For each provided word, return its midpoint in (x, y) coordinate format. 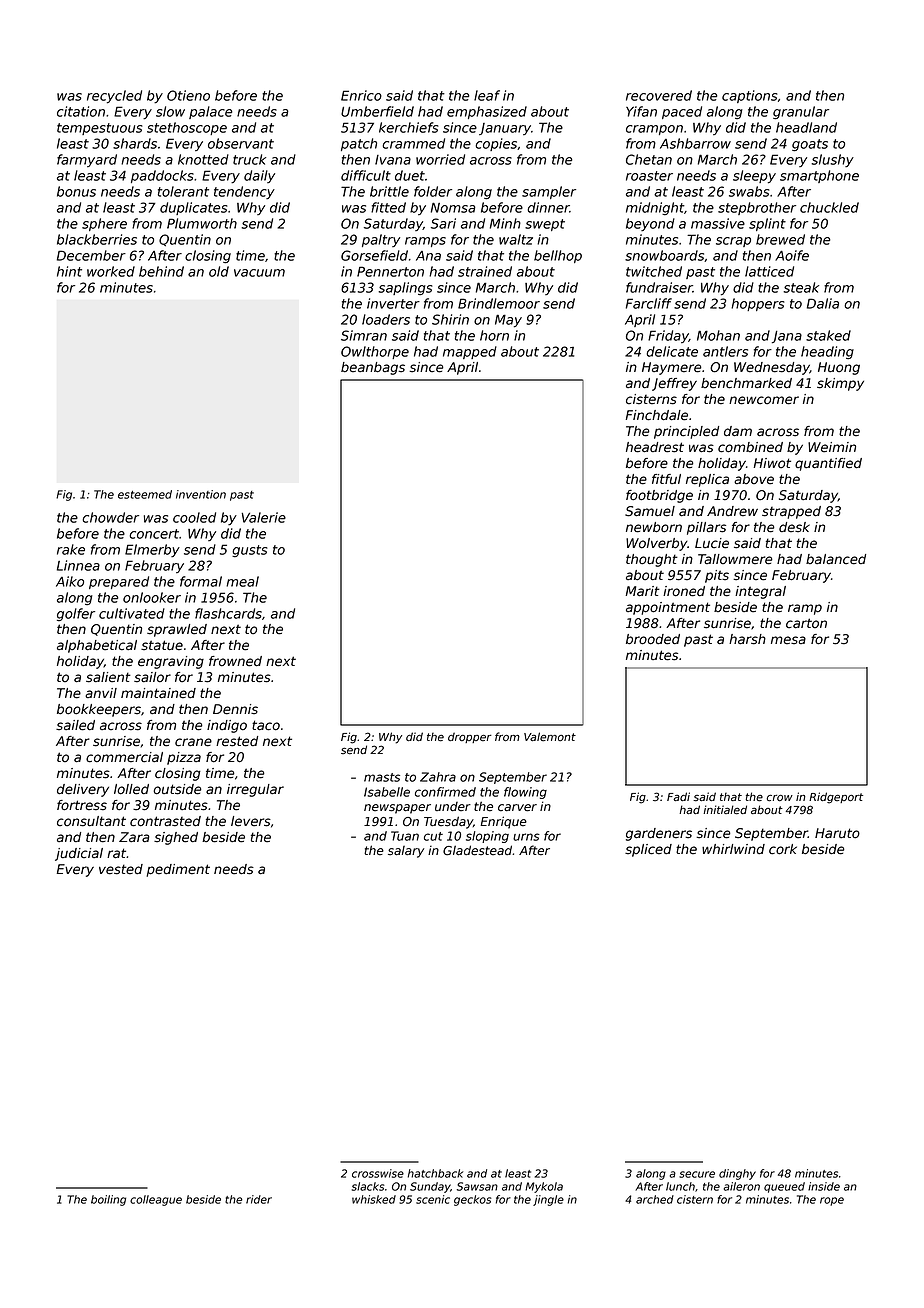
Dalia (823, 303)
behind (161, 271)
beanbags (373, 368)
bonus (76, 191)
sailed (75, 725)
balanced (836, 559)
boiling (108, 1200)
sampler (549, 192)
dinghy (737, 1174)
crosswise (378, 1173)
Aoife (792, 255)
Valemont (550, 737)
